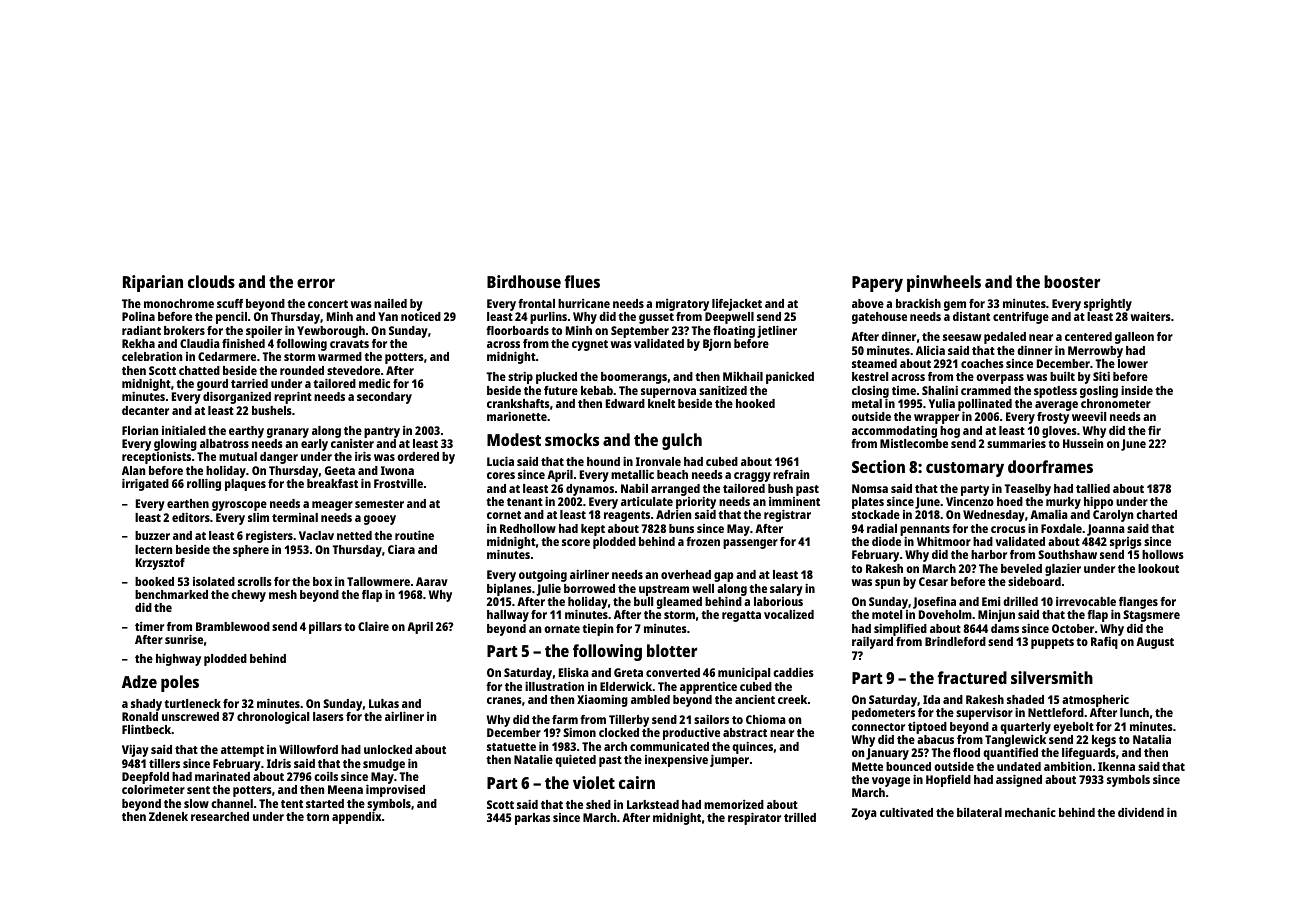 The image size is (1308, 924). I want to click on Birdhouse, so click(524, 281).
